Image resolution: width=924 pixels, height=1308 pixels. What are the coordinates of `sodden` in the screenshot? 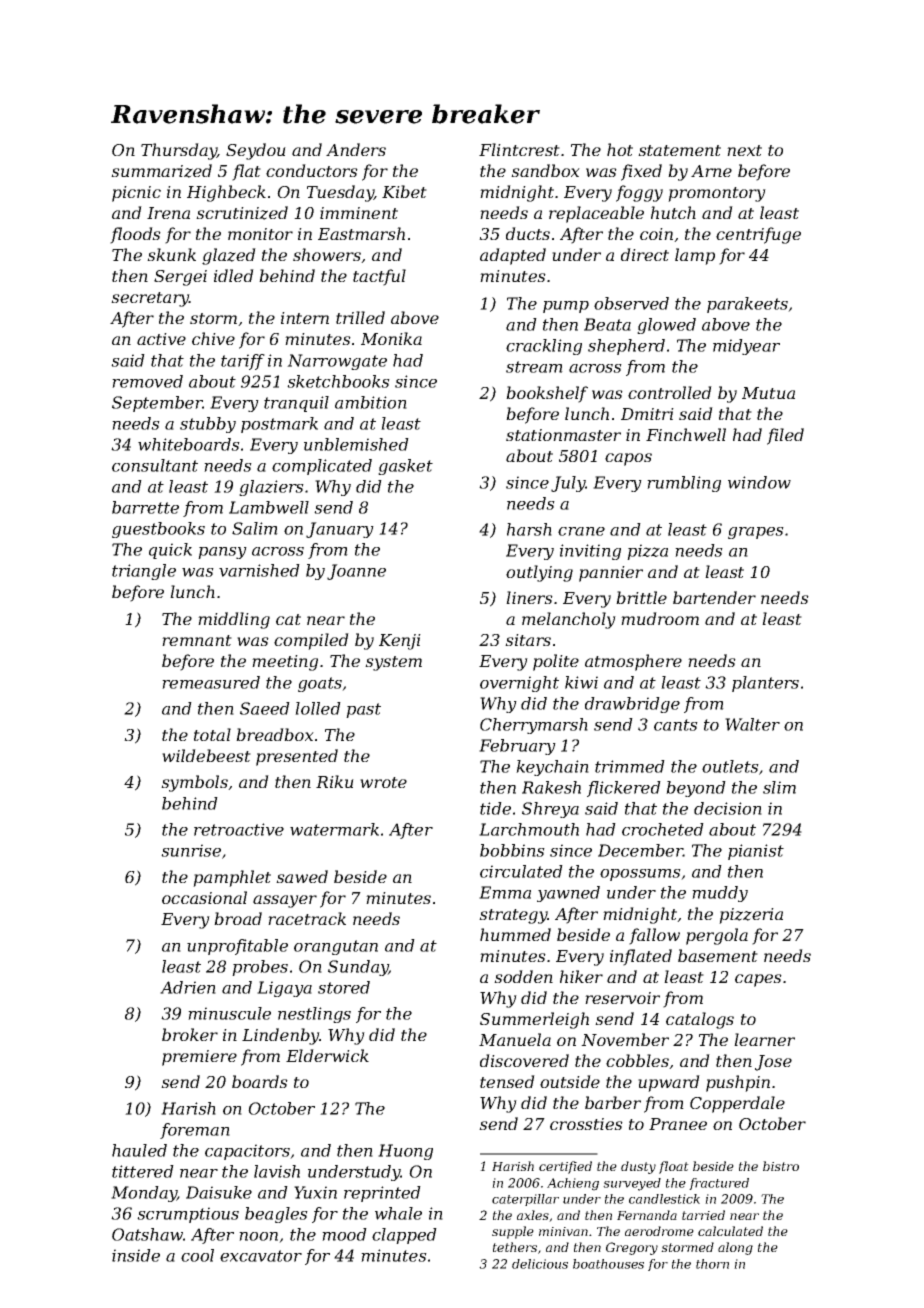 It's located at (523, 976).
